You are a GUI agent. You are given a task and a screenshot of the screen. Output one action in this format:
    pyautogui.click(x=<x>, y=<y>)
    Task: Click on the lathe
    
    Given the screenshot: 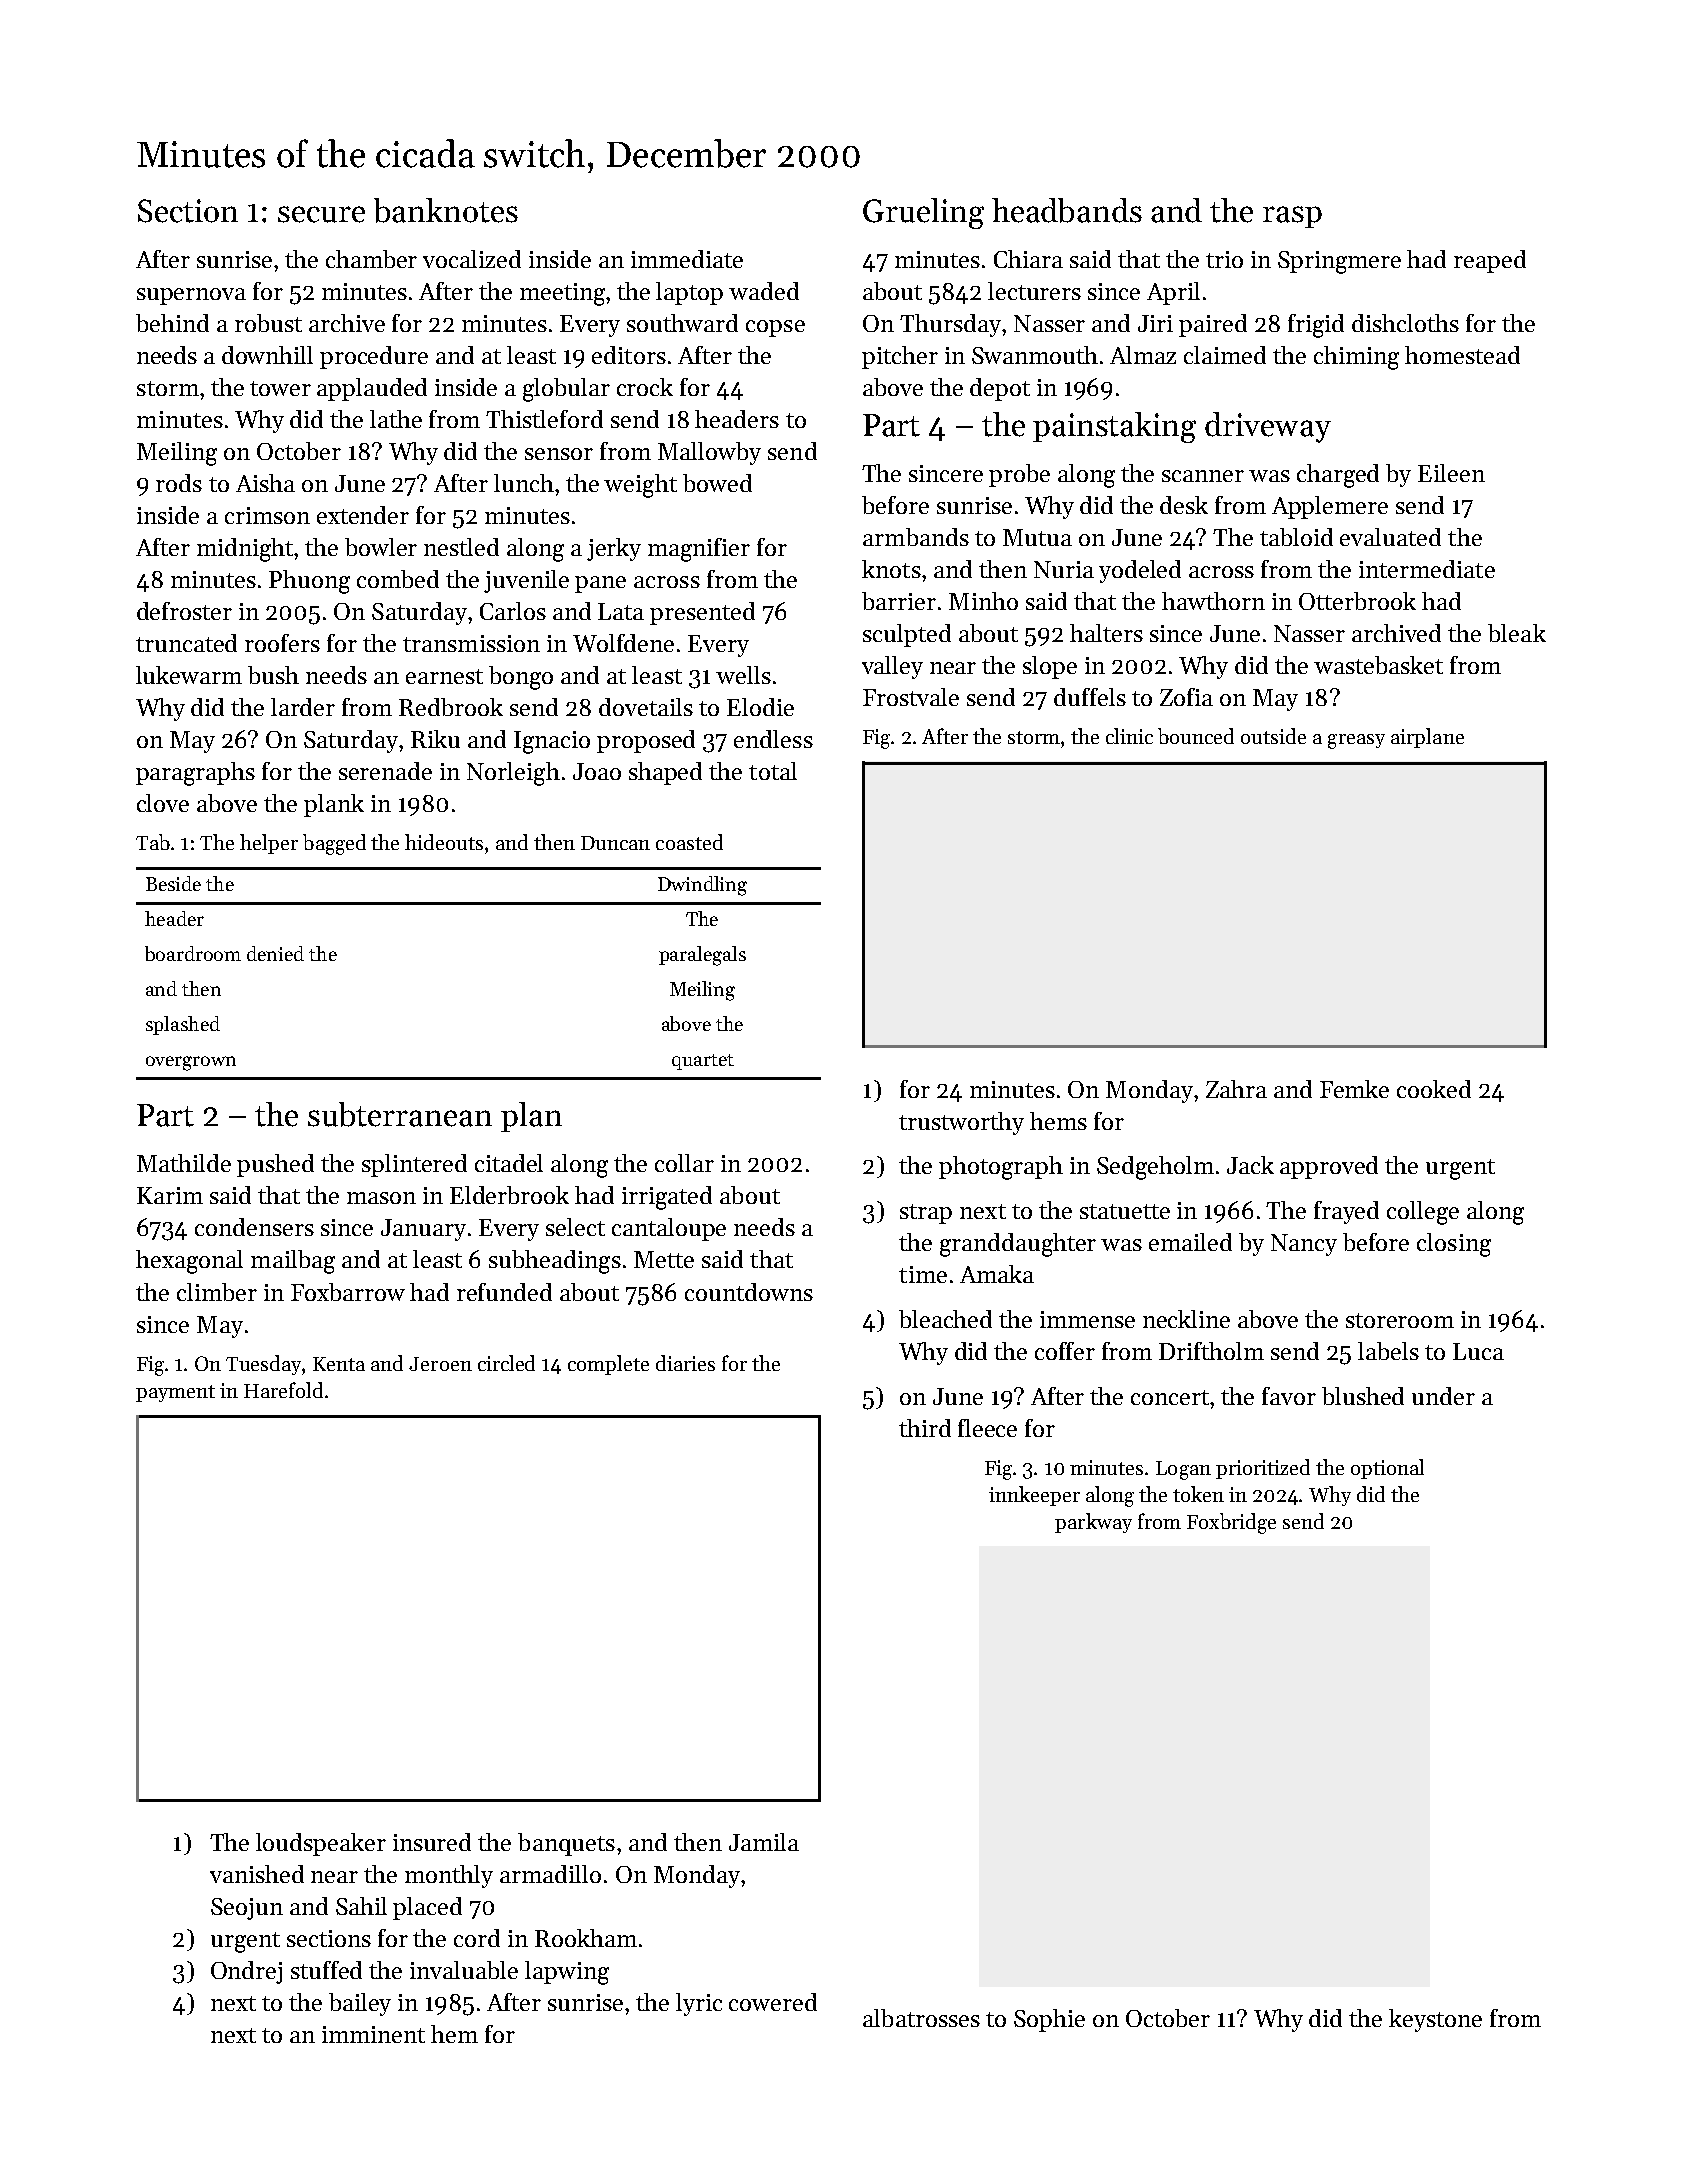 What is the action you would take?
    pyautogui.click(x=396, y=419)
